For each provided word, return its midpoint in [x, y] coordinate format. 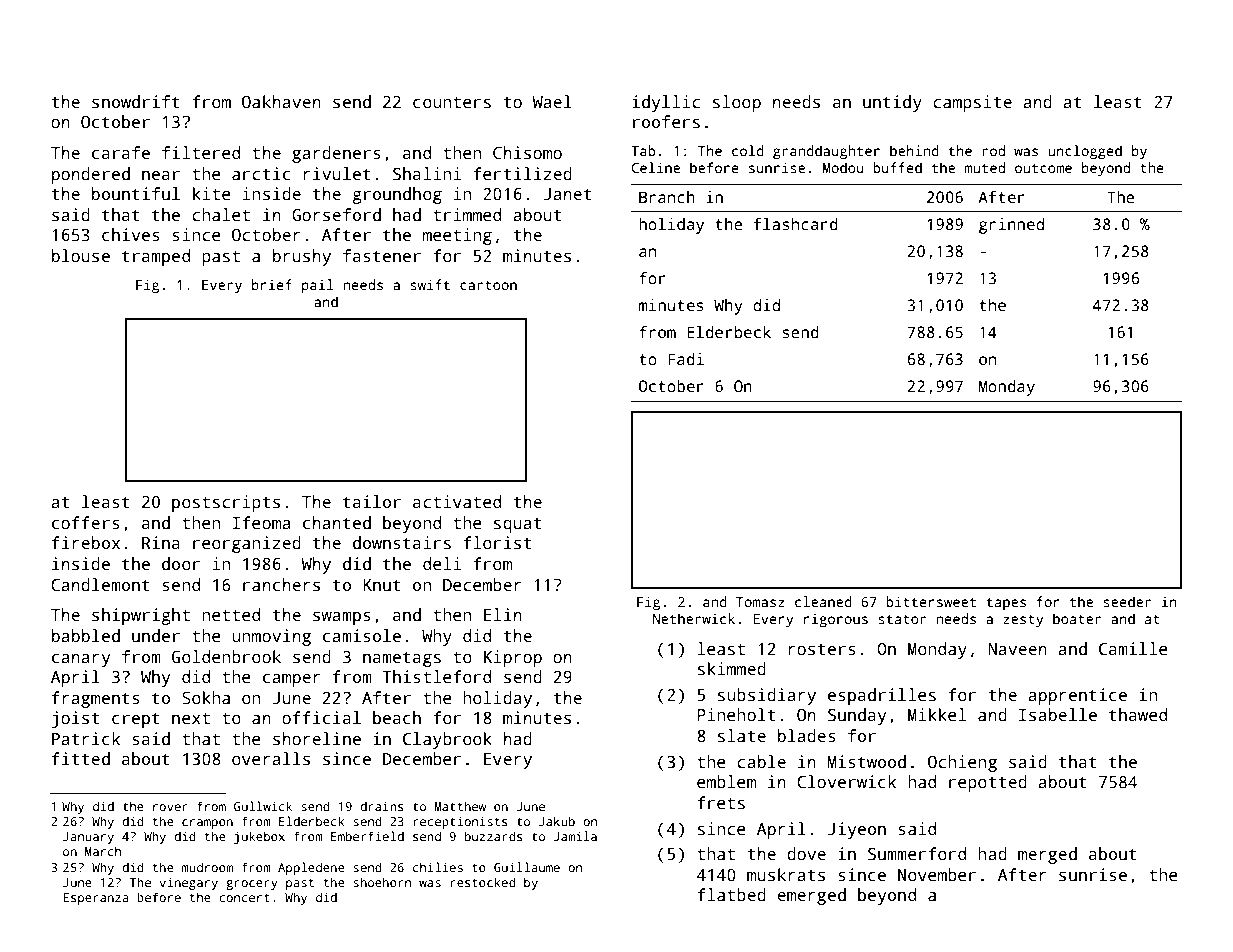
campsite [972, 103]
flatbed [731, 895]
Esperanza [96, 899]
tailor [372, 502]
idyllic [666, 103]
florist [497, 543]
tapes [1006, 604]
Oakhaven [281, 102]
